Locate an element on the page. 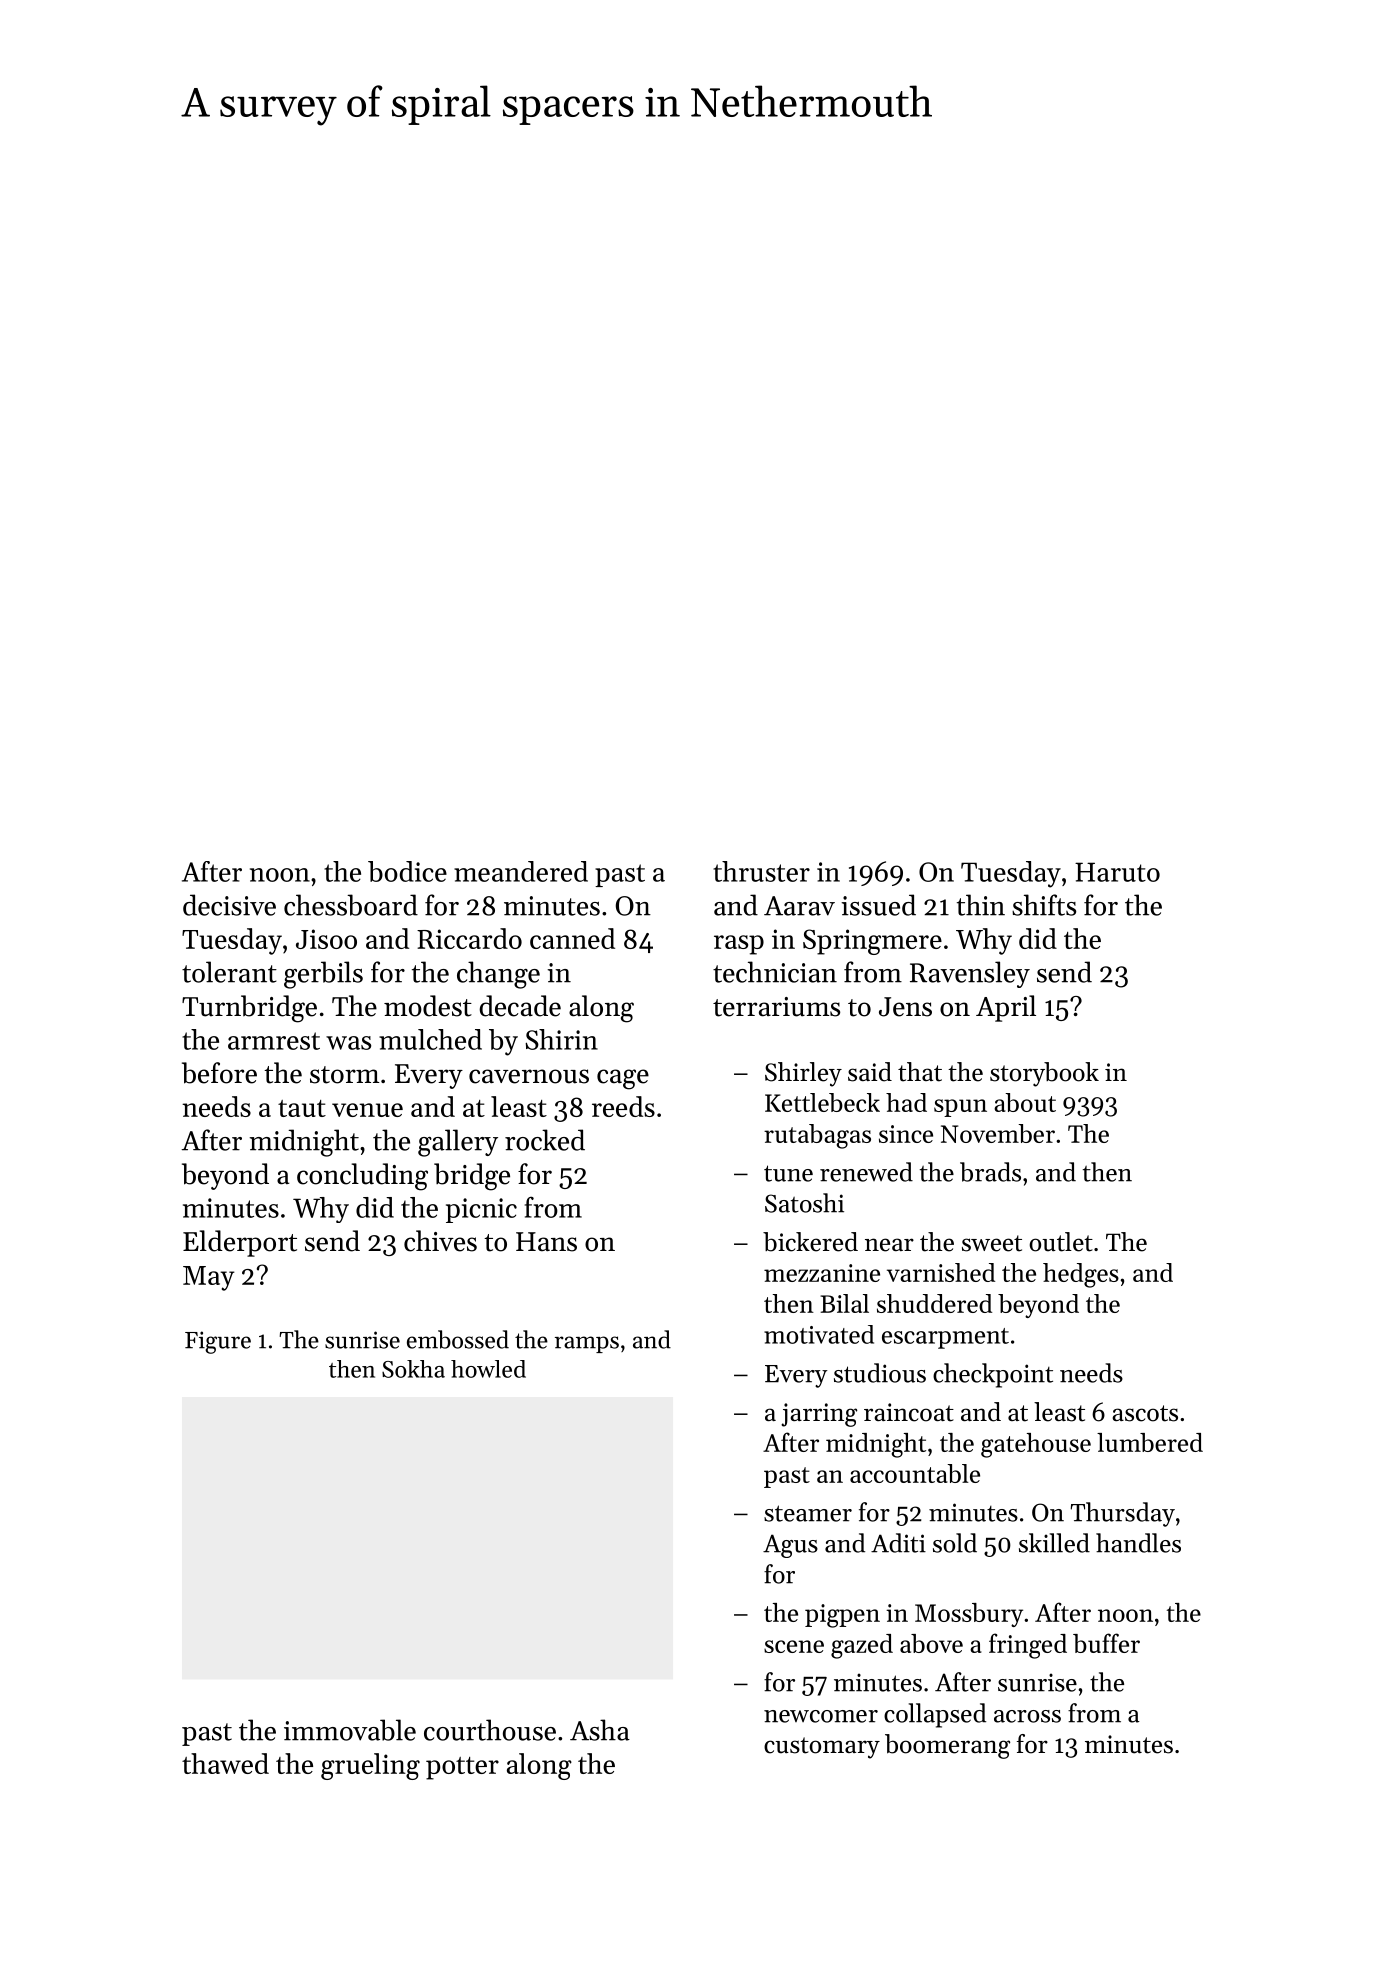 This document has height=1969, width=1386. thawed is located at coordinates (225, 1763).
